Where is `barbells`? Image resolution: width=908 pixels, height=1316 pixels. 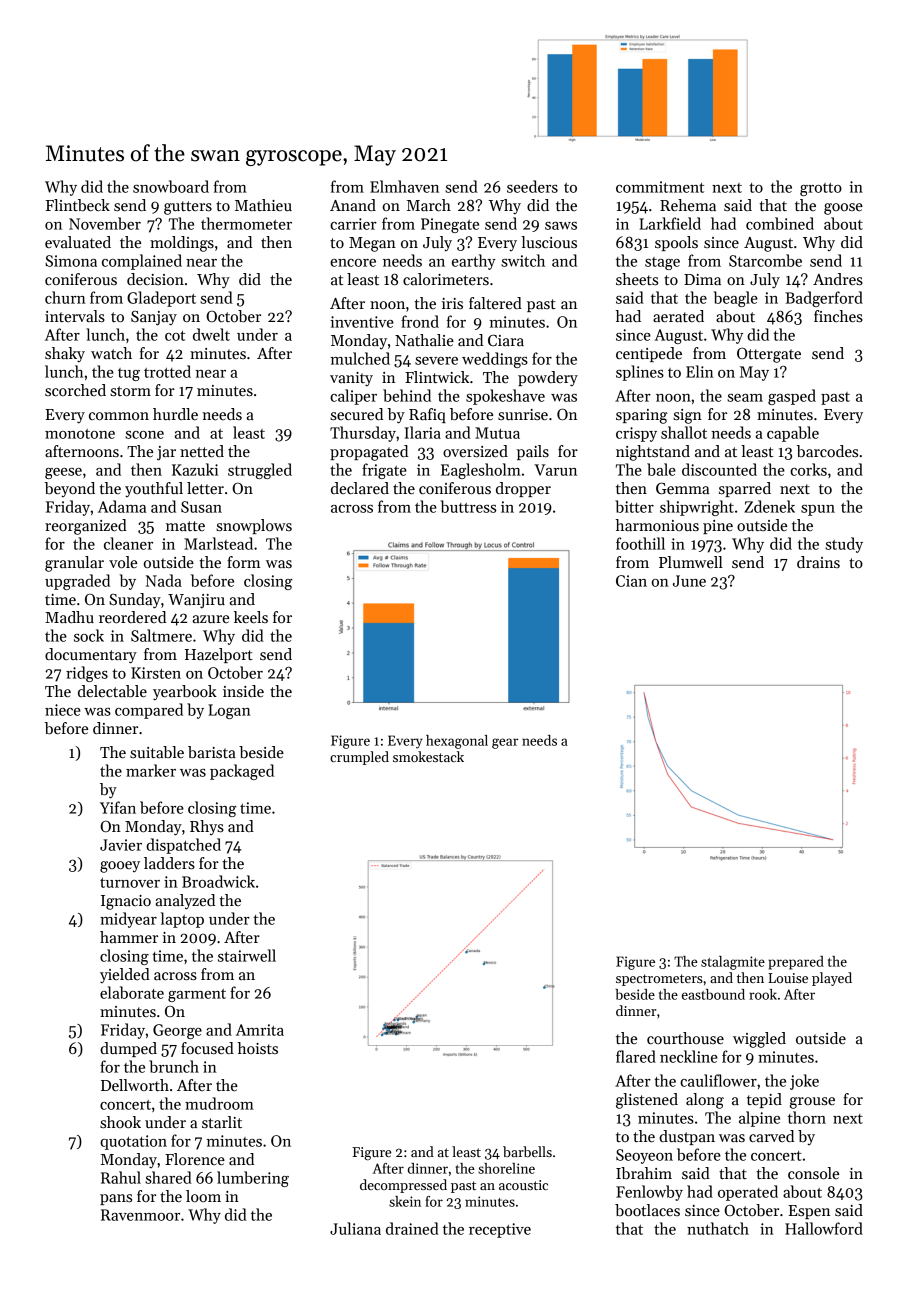
barbells is located at coordinates (527, 1151).
